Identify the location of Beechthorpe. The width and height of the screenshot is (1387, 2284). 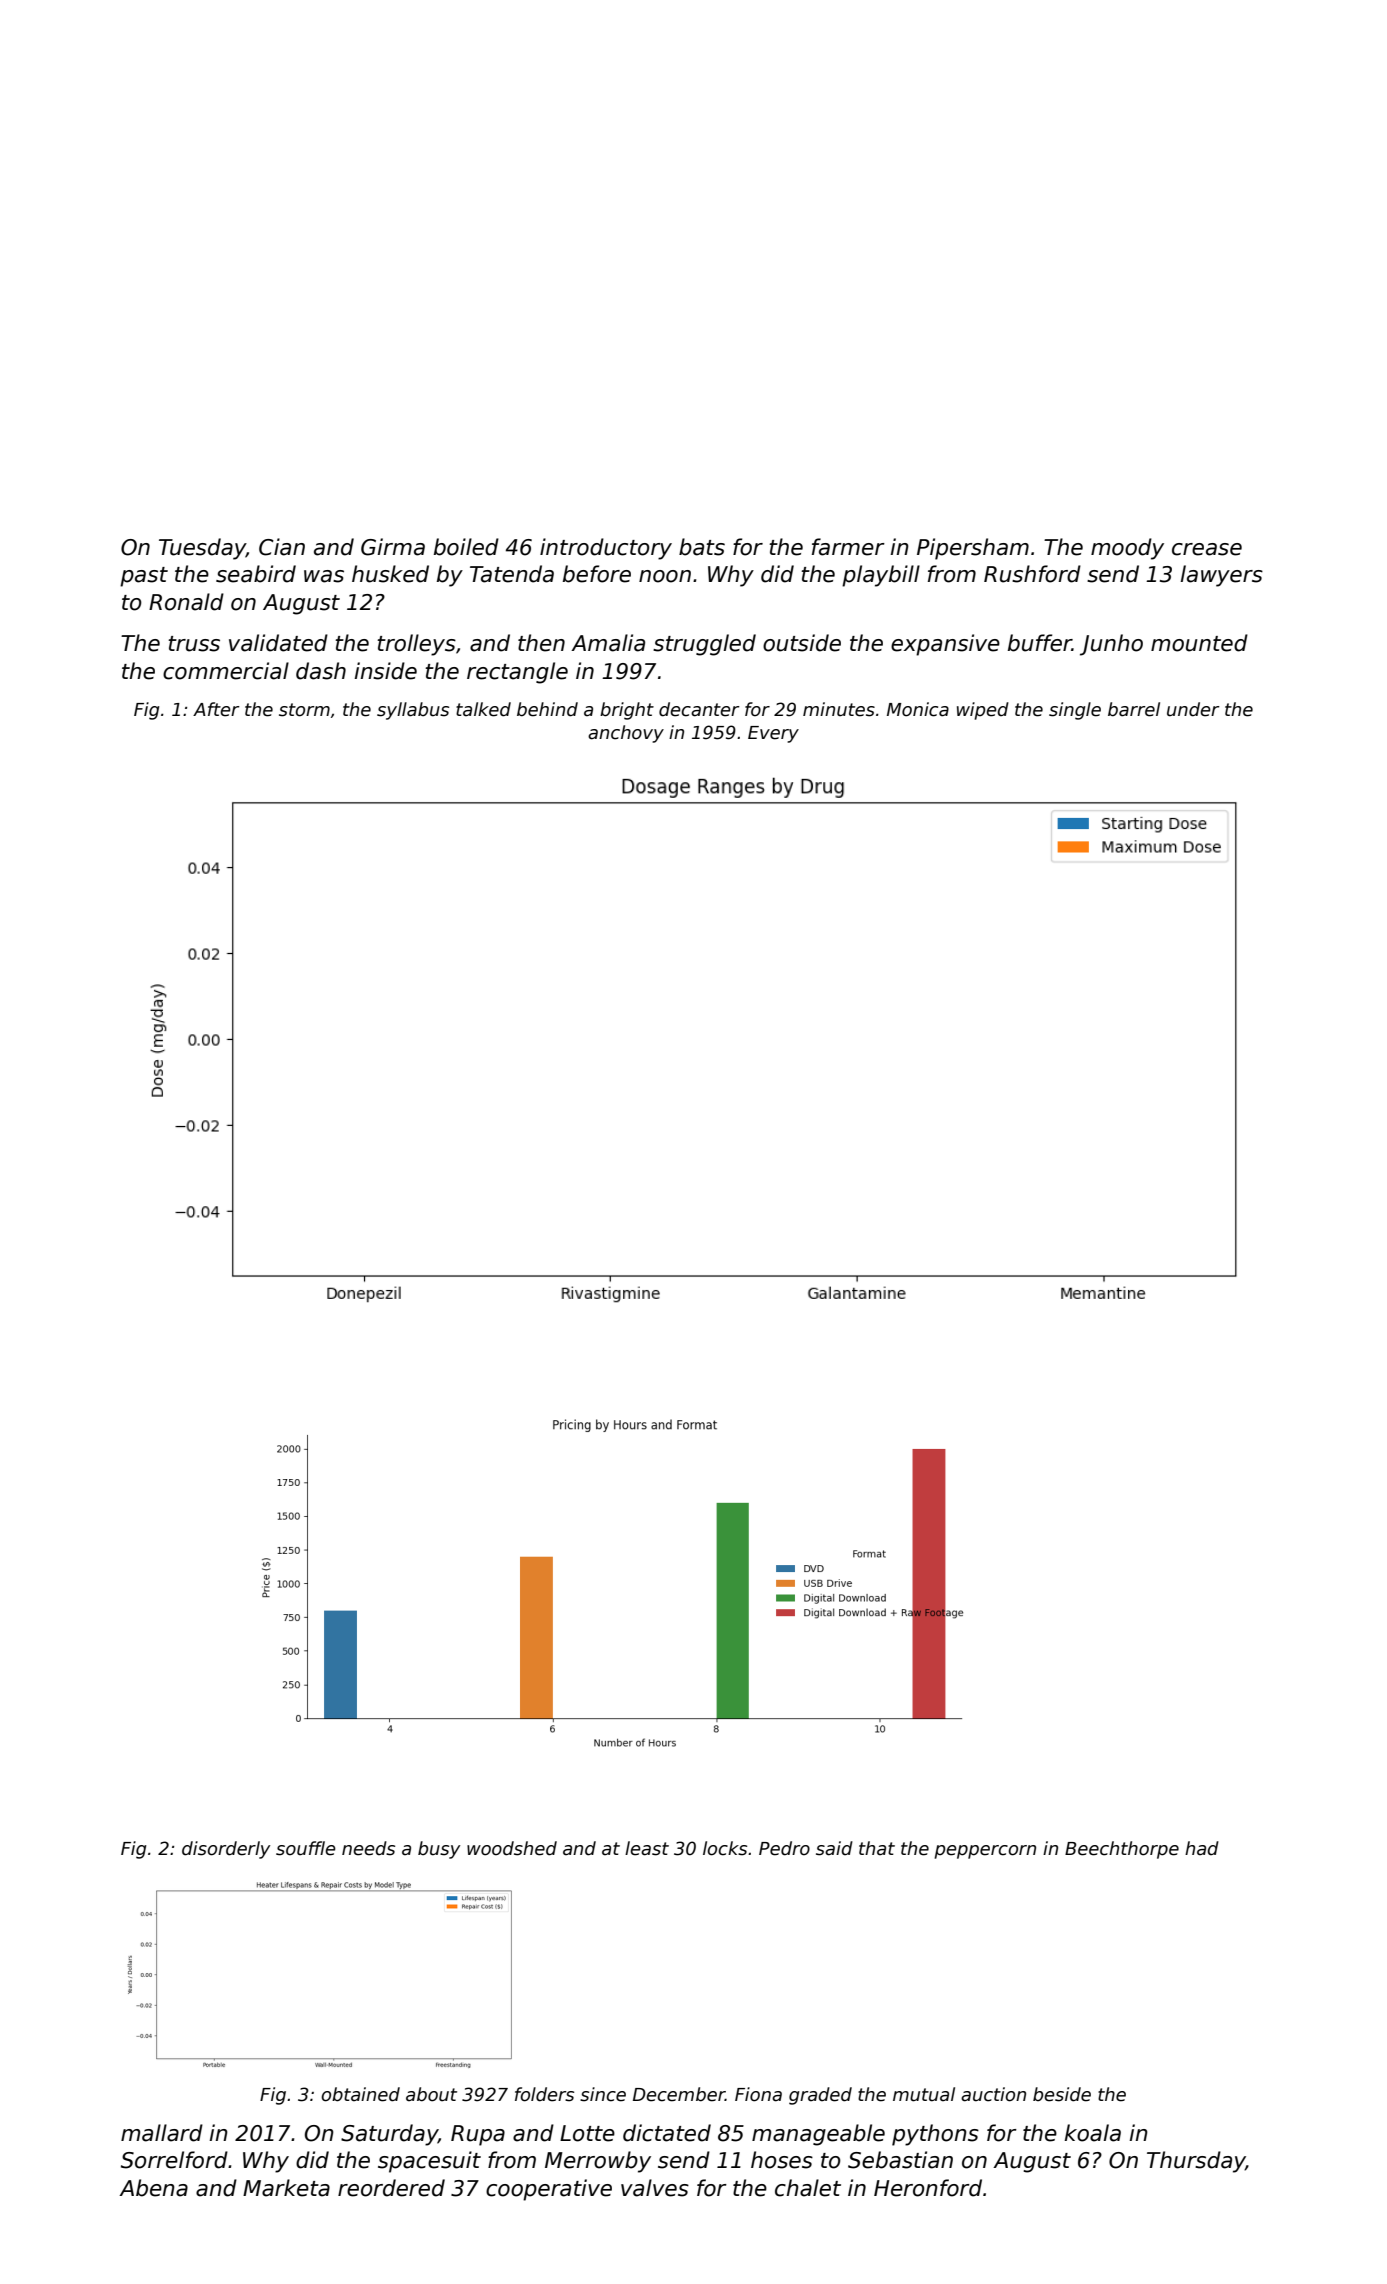
(1122, 1850).
